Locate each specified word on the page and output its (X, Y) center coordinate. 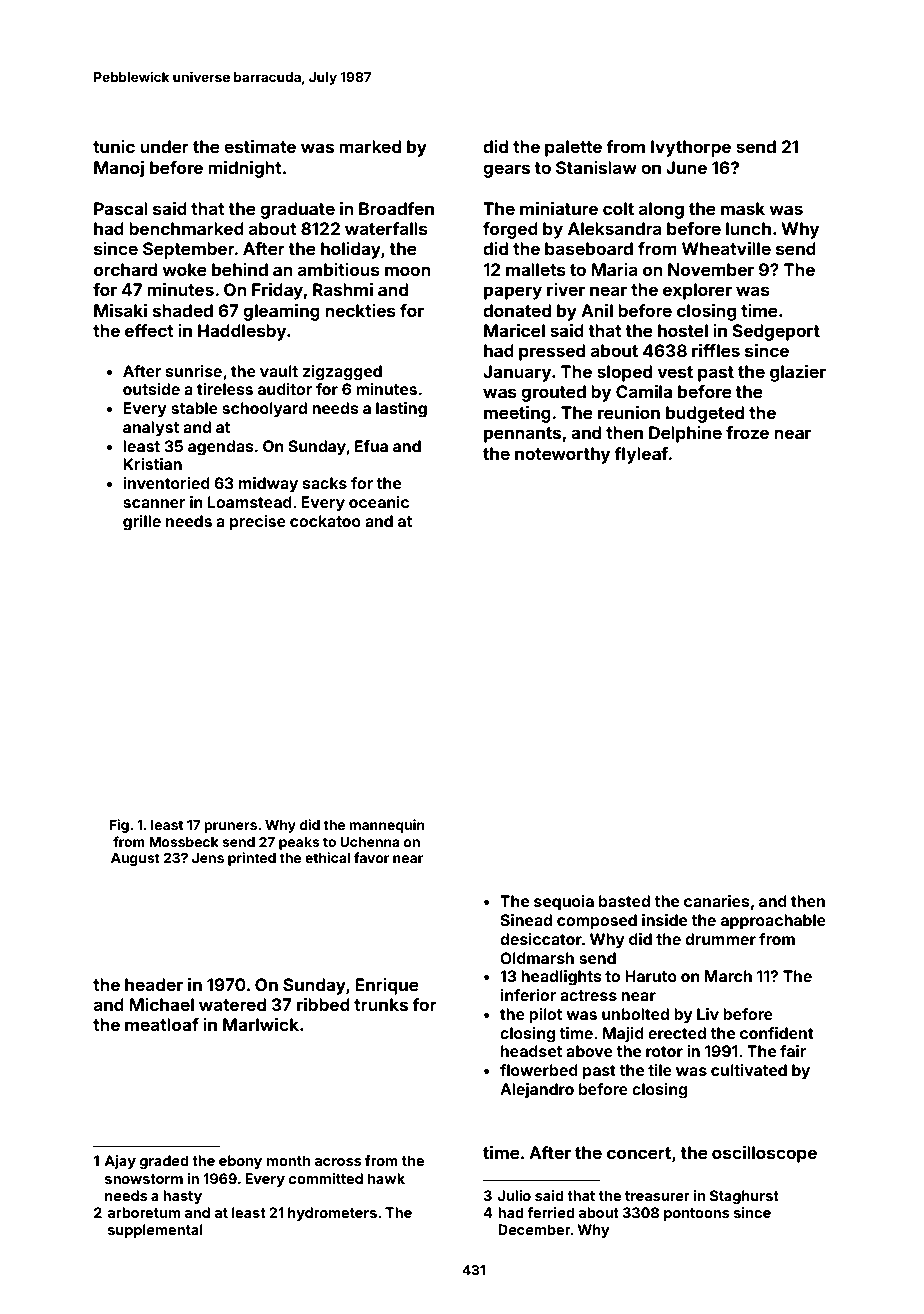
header (154, 984)
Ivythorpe (691, 148)
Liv (708, 1014)
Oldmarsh (537, 958)
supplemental (155, 1231)
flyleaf (641, 455)
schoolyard (264, 410)
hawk (386, 1178)
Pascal (121, 208)
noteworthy (562, 455)
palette (573, 148)
